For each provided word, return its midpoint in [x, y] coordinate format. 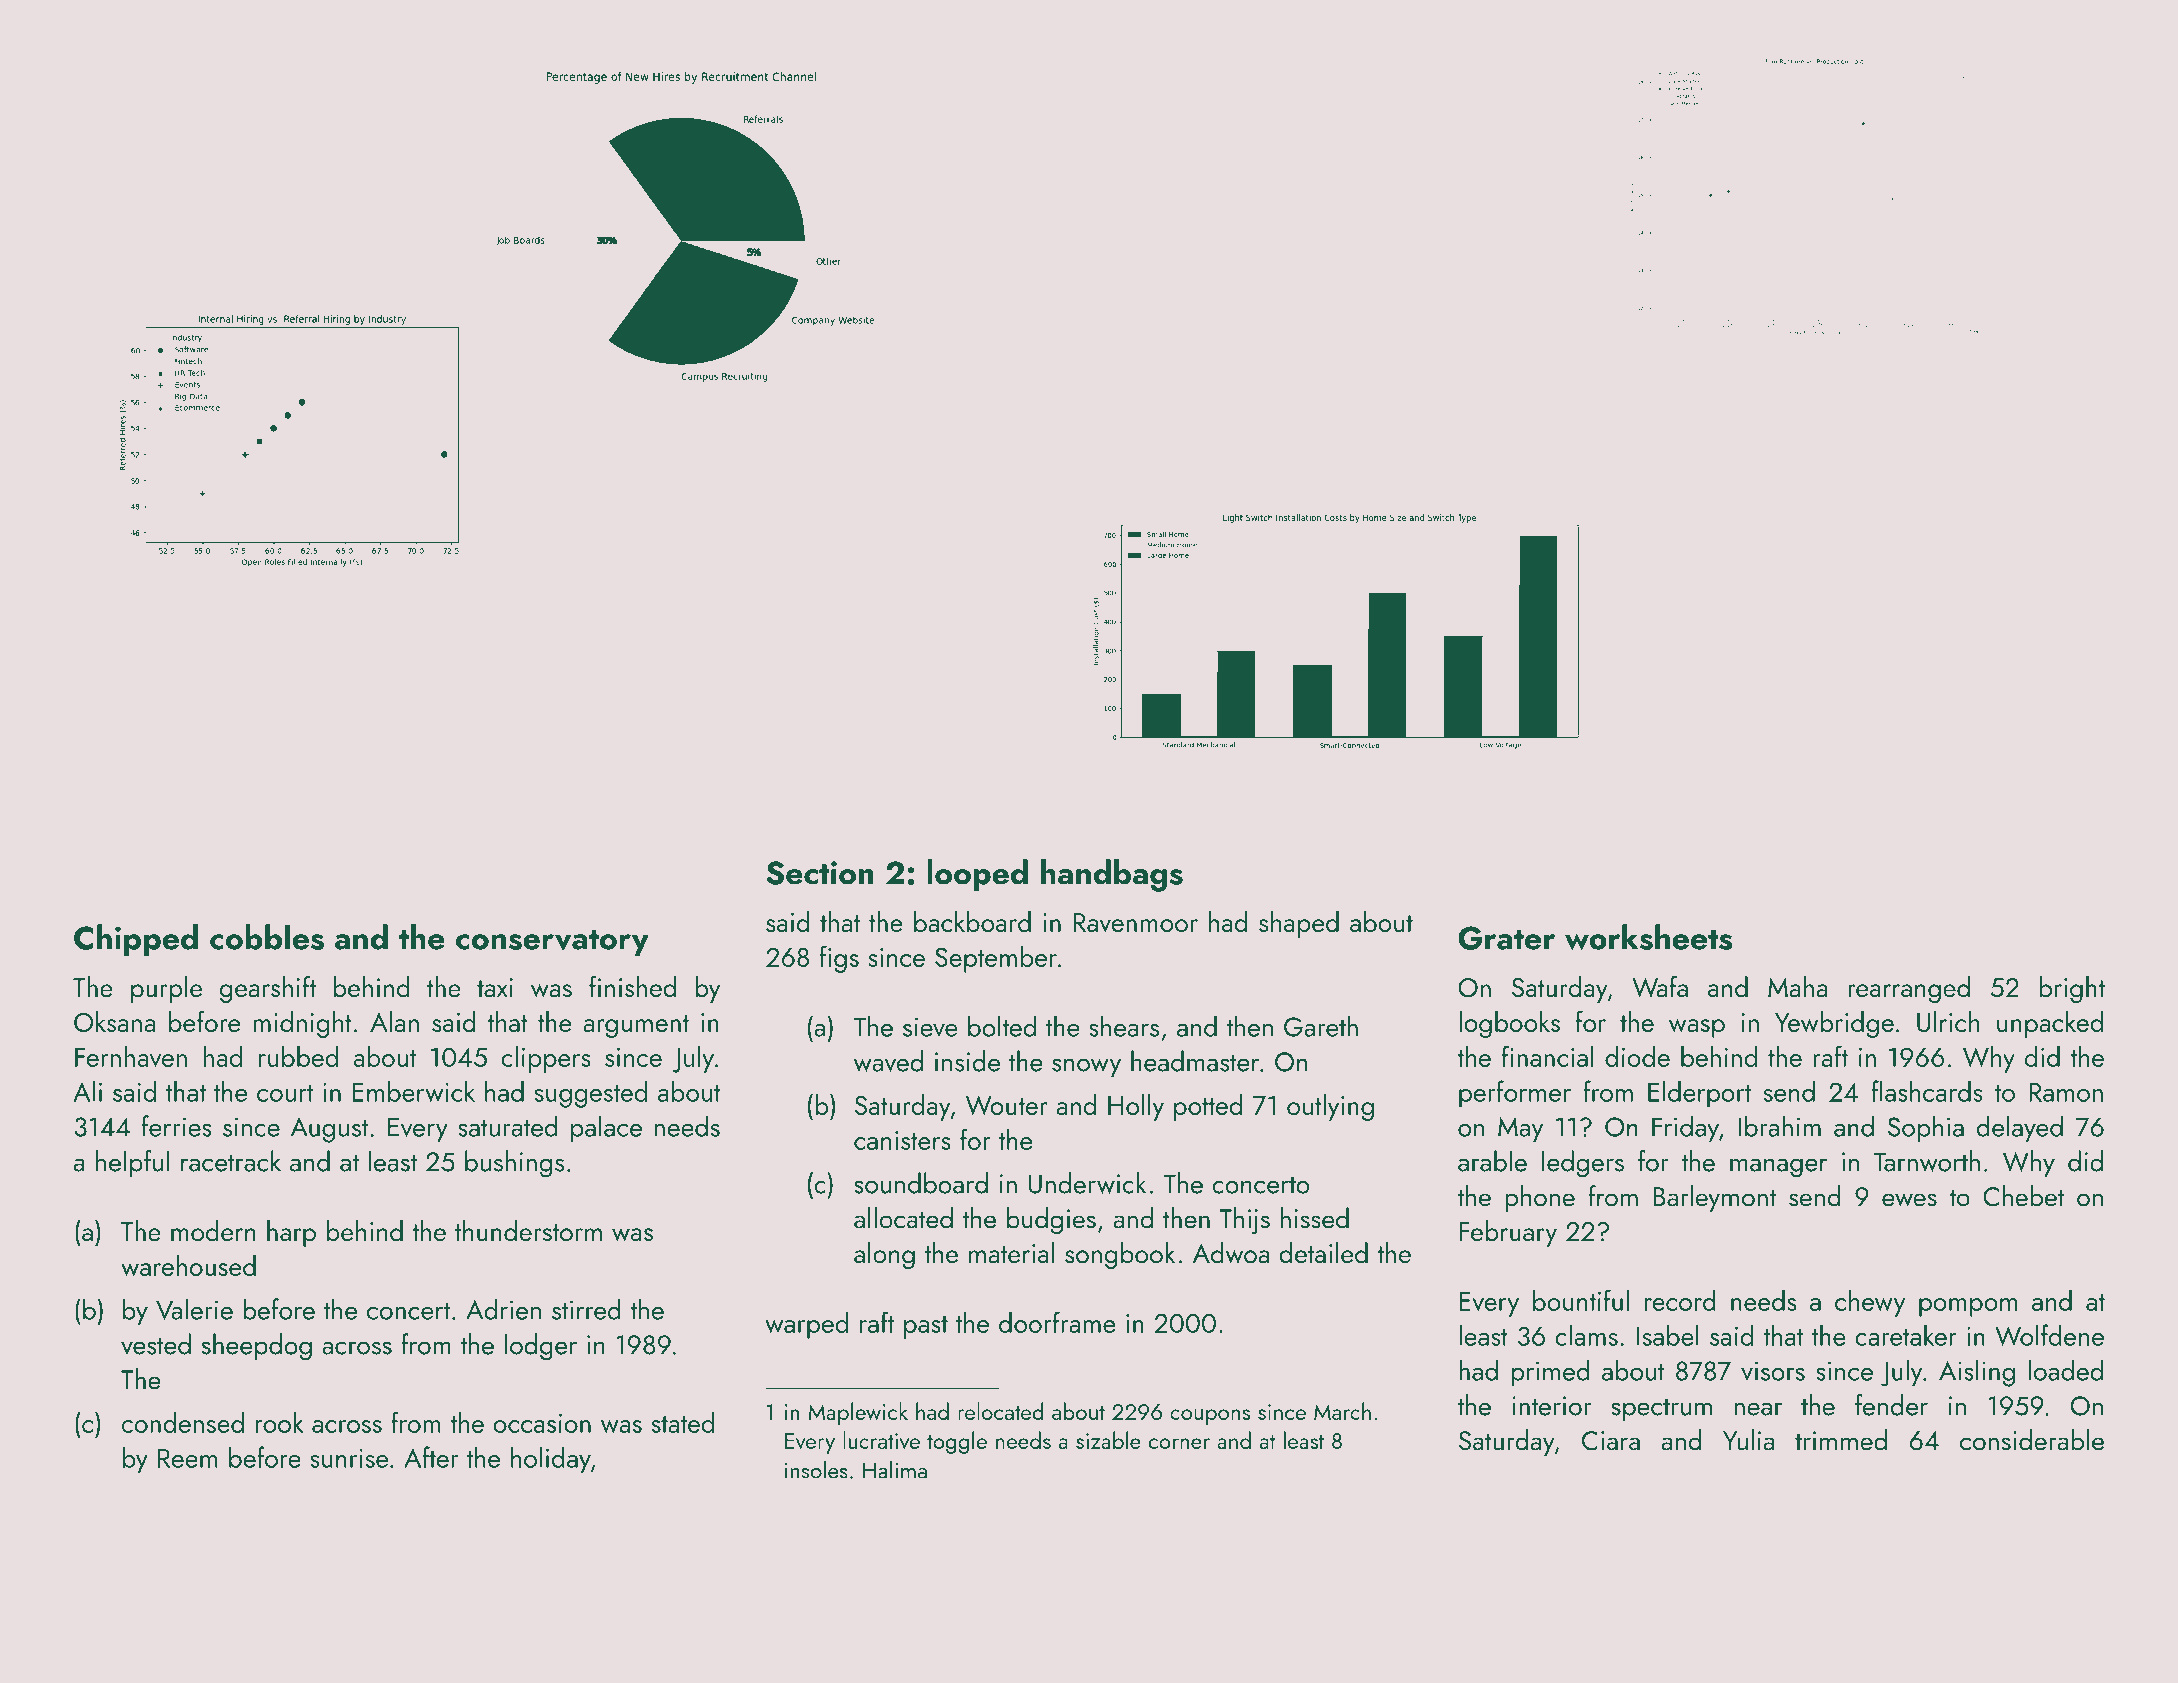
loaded [2065, 1370]
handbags [1112, 875]
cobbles [267, 937]
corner [1179, 1443]
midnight [302, 1024]
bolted [1002, 1026]
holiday [551, 1460]
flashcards [1927, 1091]
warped [806, 1325]
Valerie [194, 1309]
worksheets [1648, 937]
